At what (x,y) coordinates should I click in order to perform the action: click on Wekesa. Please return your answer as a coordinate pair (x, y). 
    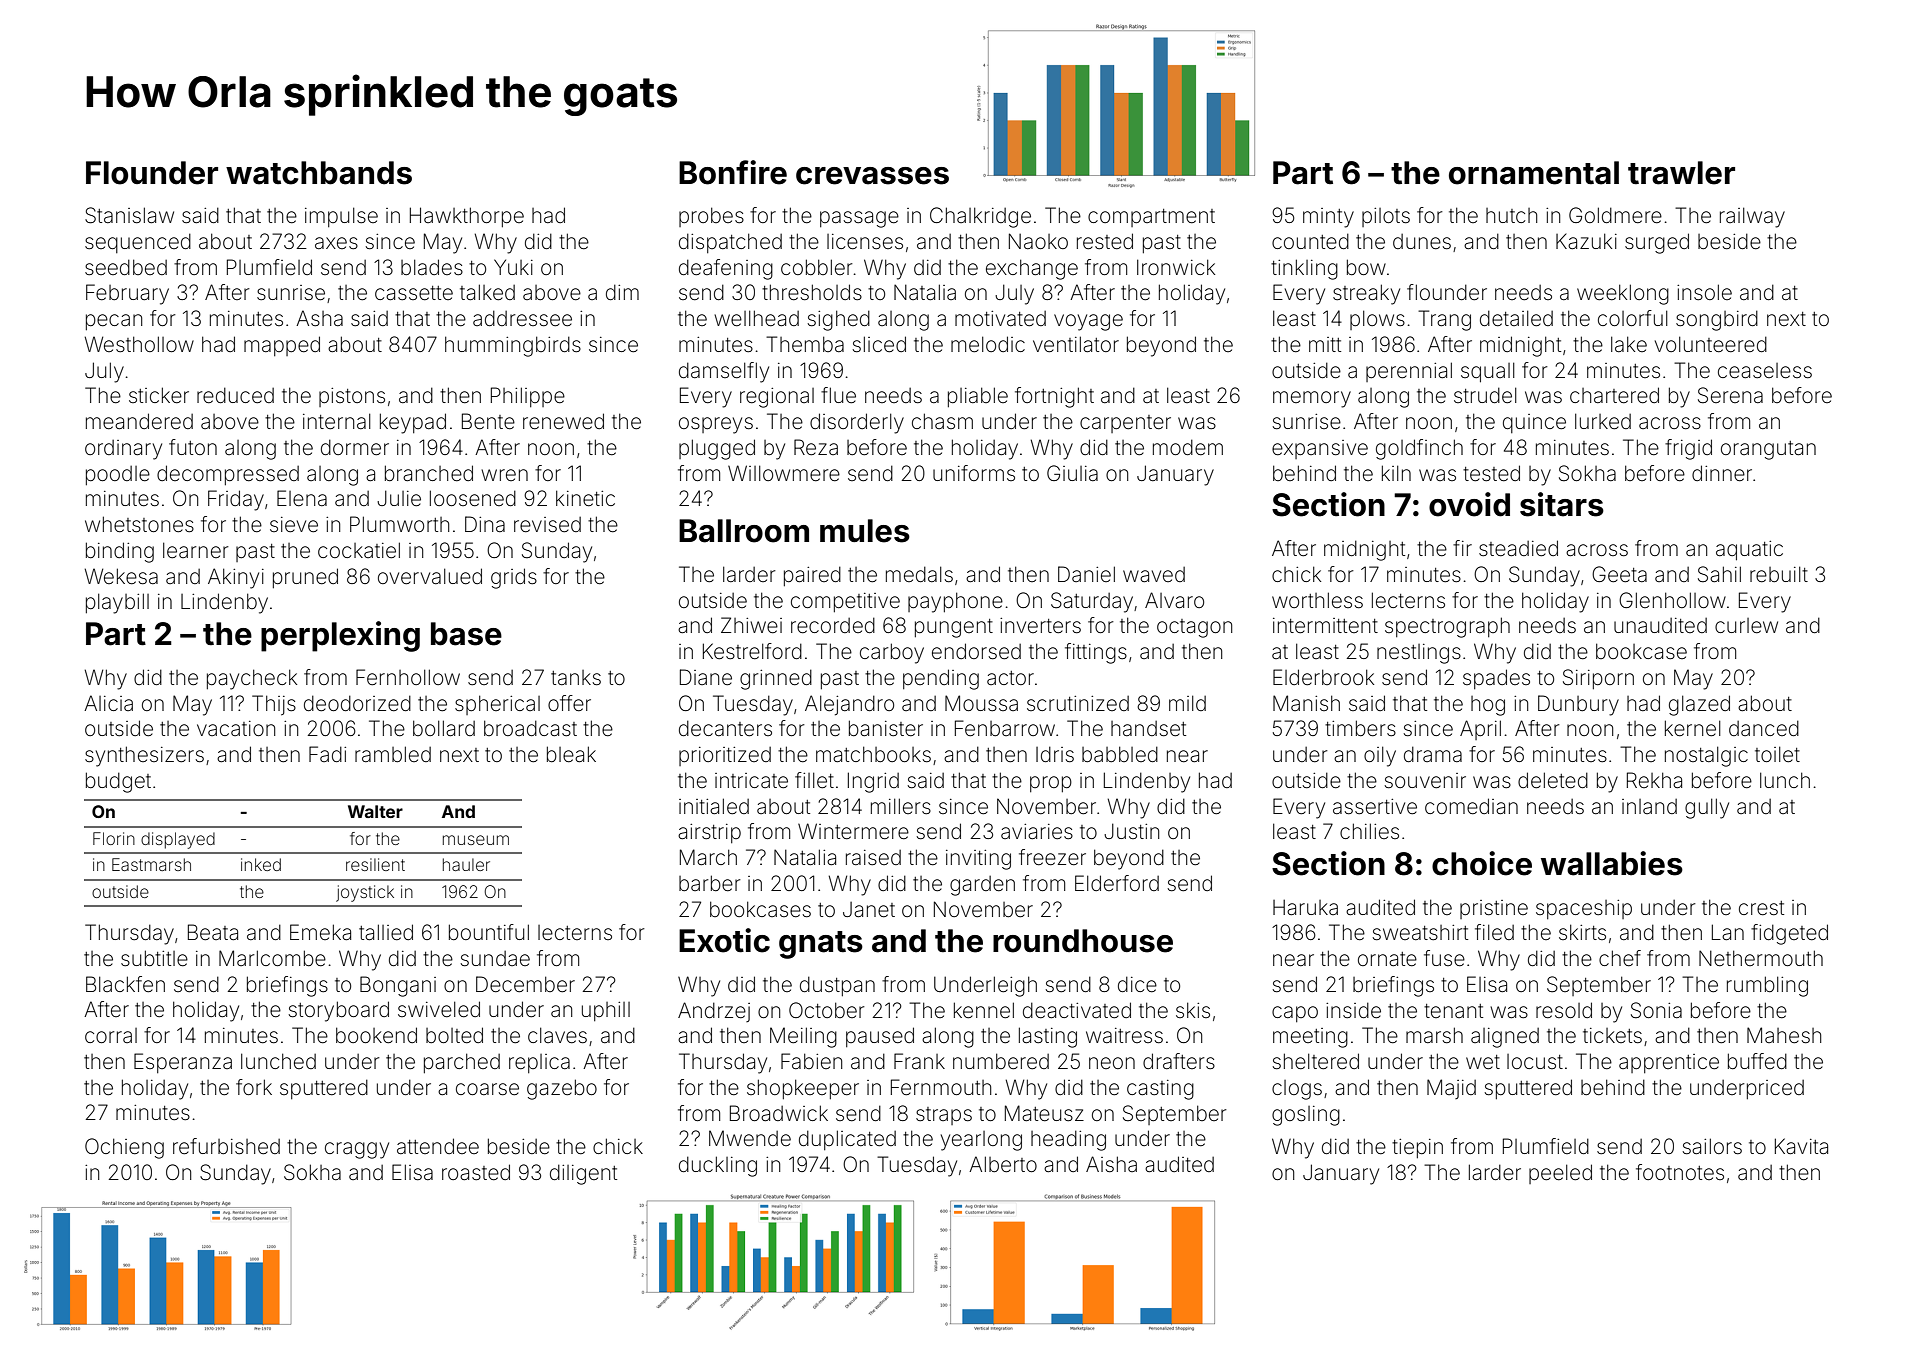
    Looking at the image, I should click on (121, 576).
